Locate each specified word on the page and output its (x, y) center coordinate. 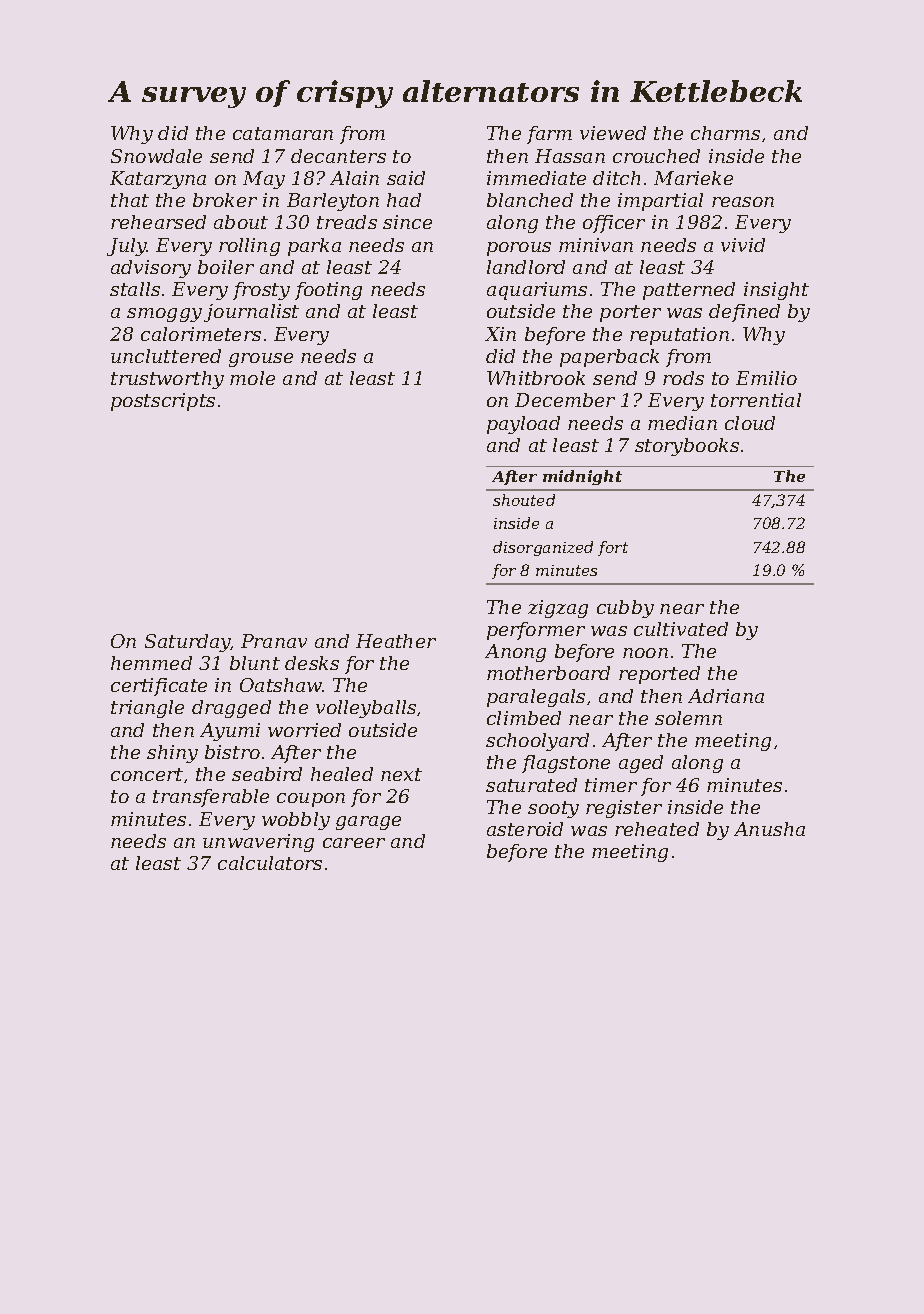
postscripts (163, 402)
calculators (270, 863)
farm (549, 135)
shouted (524, 500)
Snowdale (156, 156)
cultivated (681, 629)
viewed (613, 133)
